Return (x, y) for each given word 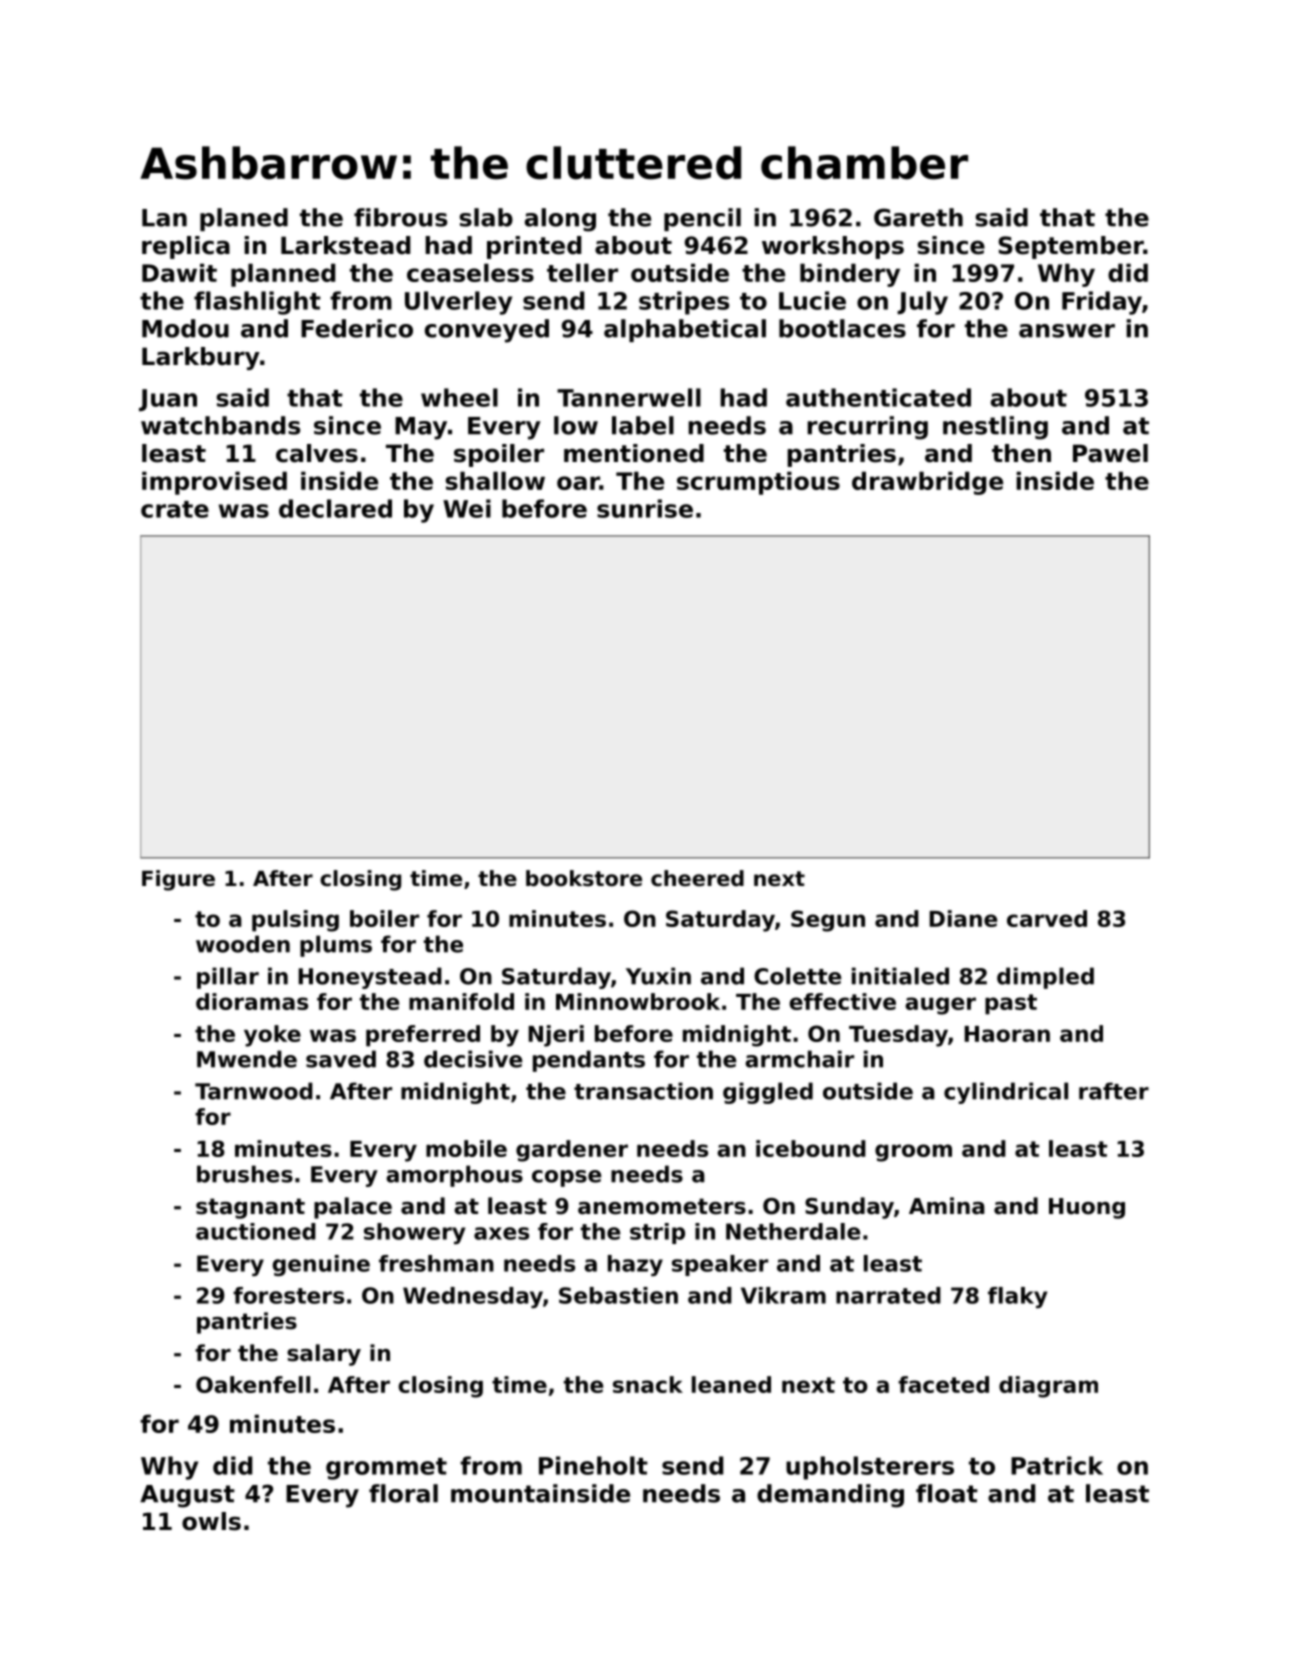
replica (186, 247)
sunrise (645, 508)
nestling (995, 428)
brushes (245, 1174)
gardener (572, 1151)
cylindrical (1006, 1093)
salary (324, 1355)
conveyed (487, 331)
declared (335, 508)
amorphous (454, 1176)
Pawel (1110, 453)
